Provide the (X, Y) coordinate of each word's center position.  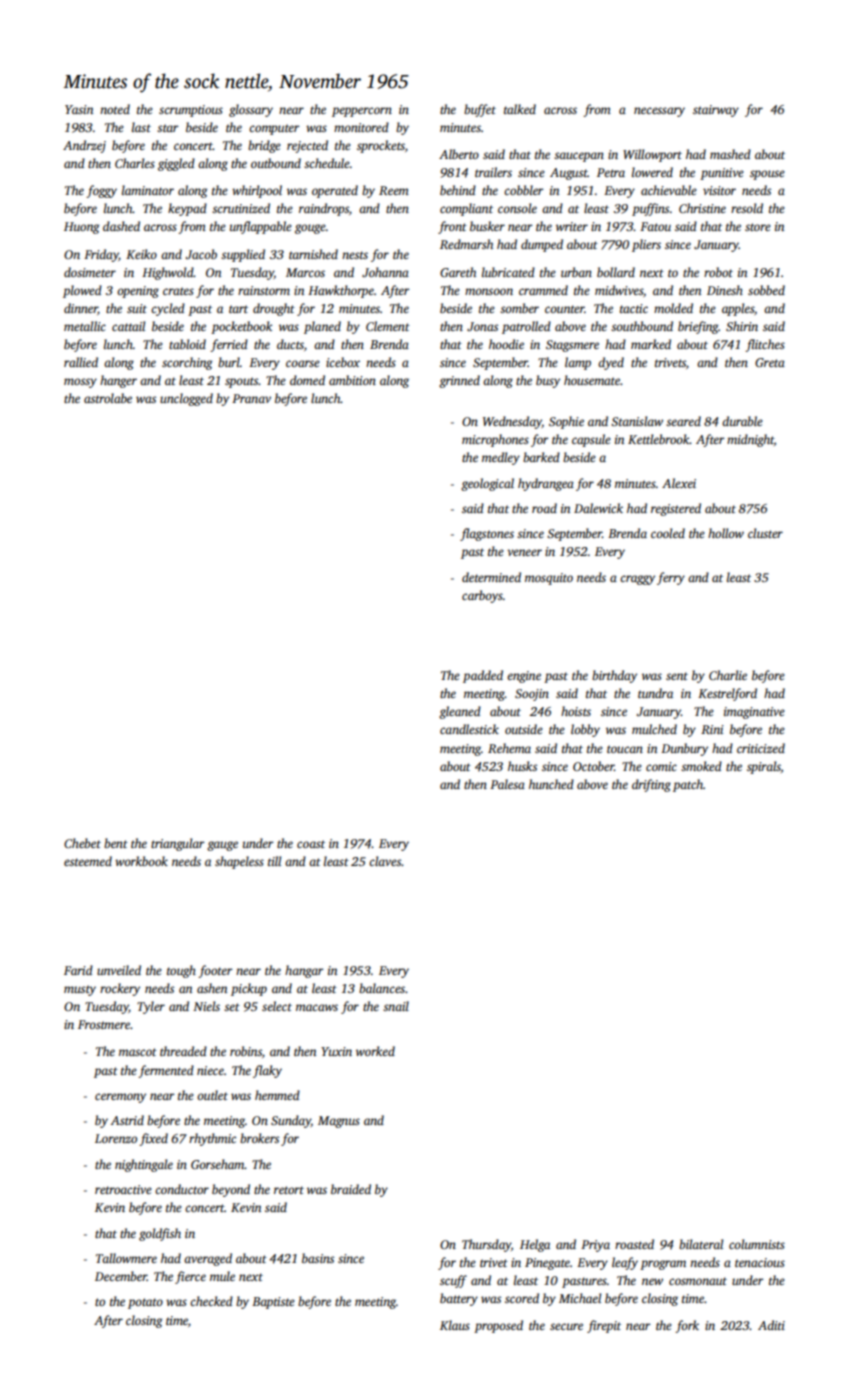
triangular (178, 844)
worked (375, 1051)
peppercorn (362, 112)
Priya (595, 1246)
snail (396, 1006)
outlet (212, 1095)
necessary (659, 112)
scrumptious (191, 111)
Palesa (507, 784)
